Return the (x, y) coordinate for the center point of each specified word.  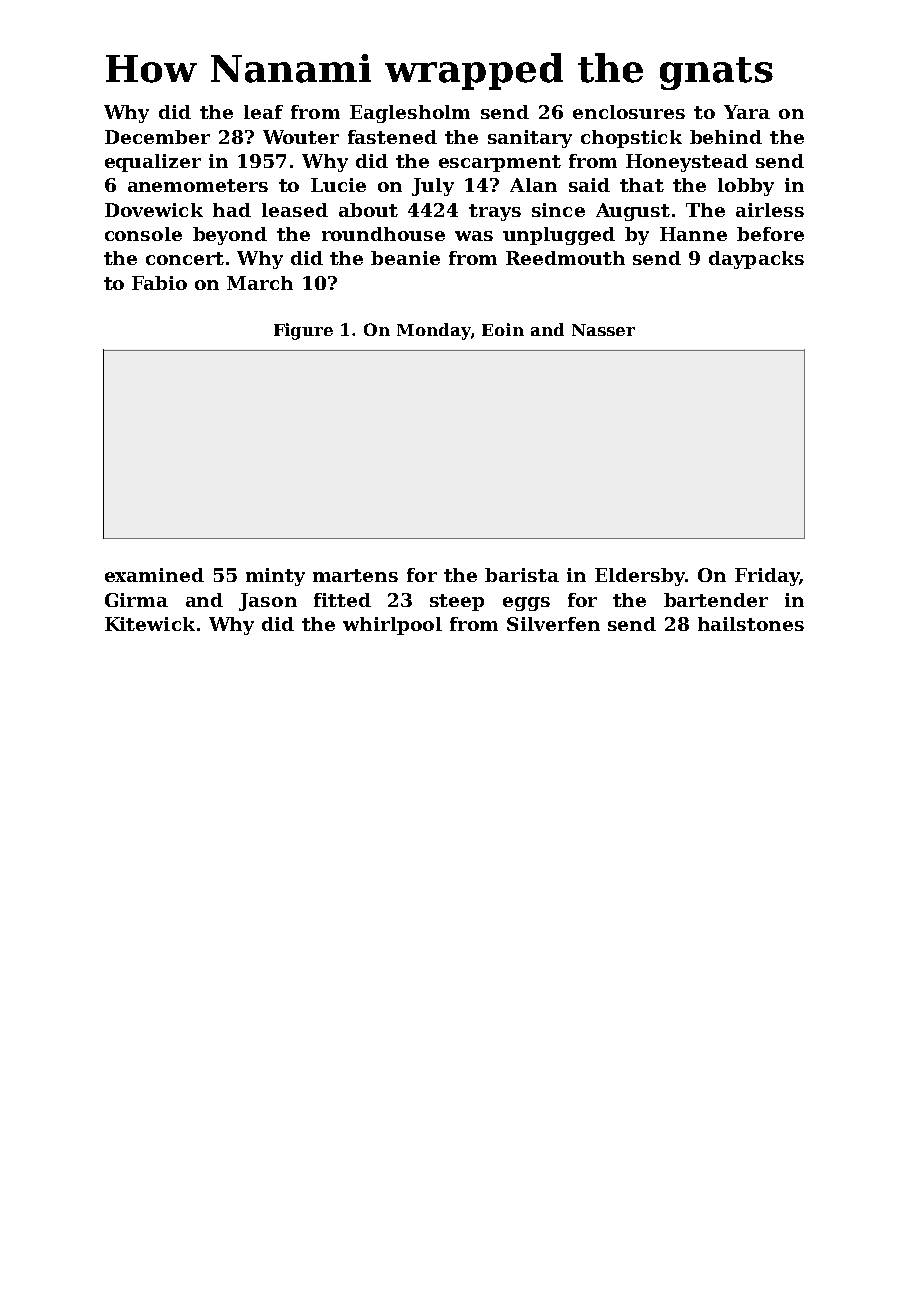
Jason (268, 602)
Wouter (301, 137)
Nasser (603, 330)
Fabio (159, 283)
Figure (303, 331)
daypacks (756, 260)
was (474, 236)
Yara (747, 112)
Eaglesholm (410, 114)
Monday (434, 331)
